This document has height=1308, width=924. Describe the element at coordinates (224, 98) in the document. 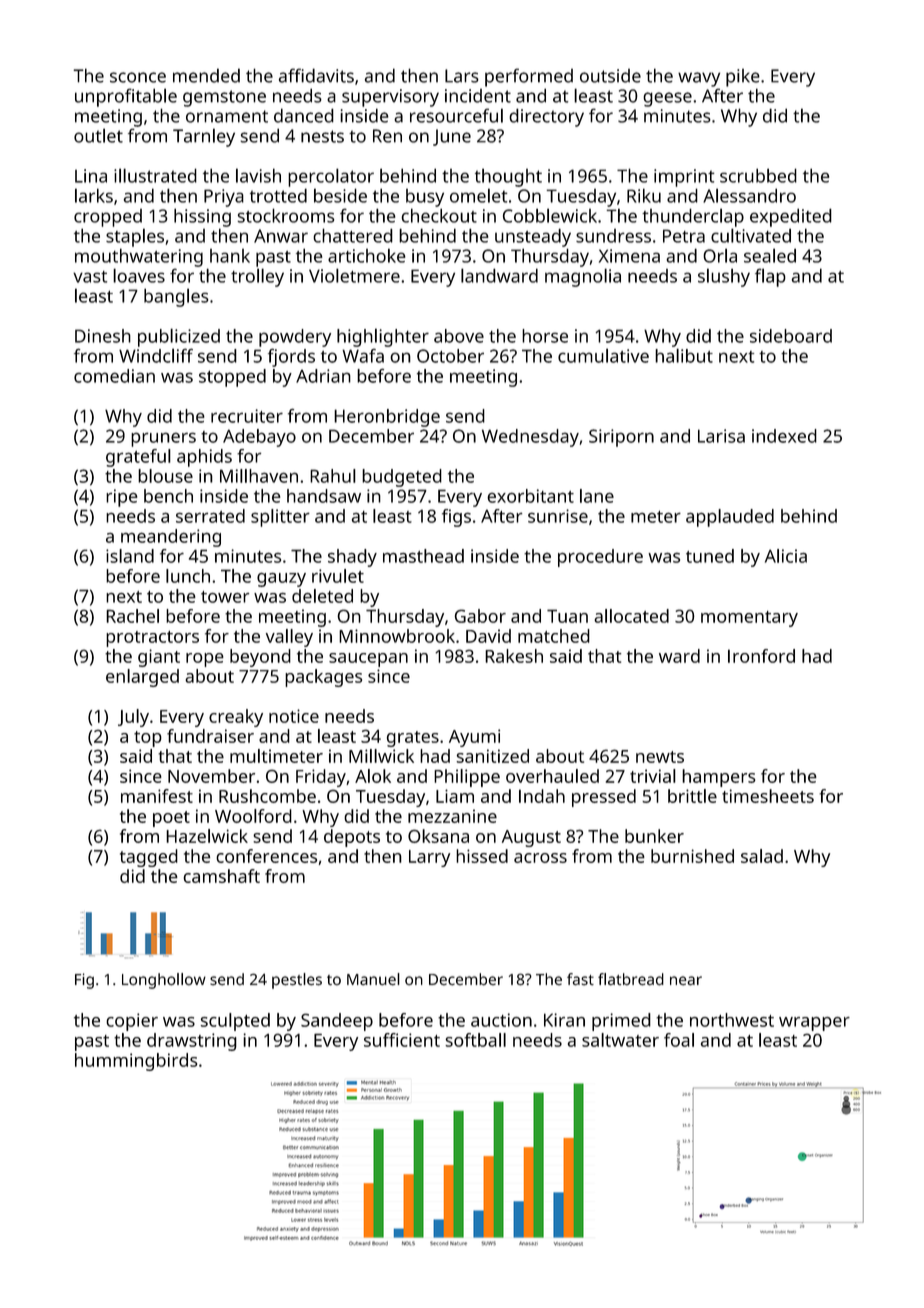

I see `gemstone` at that location.
